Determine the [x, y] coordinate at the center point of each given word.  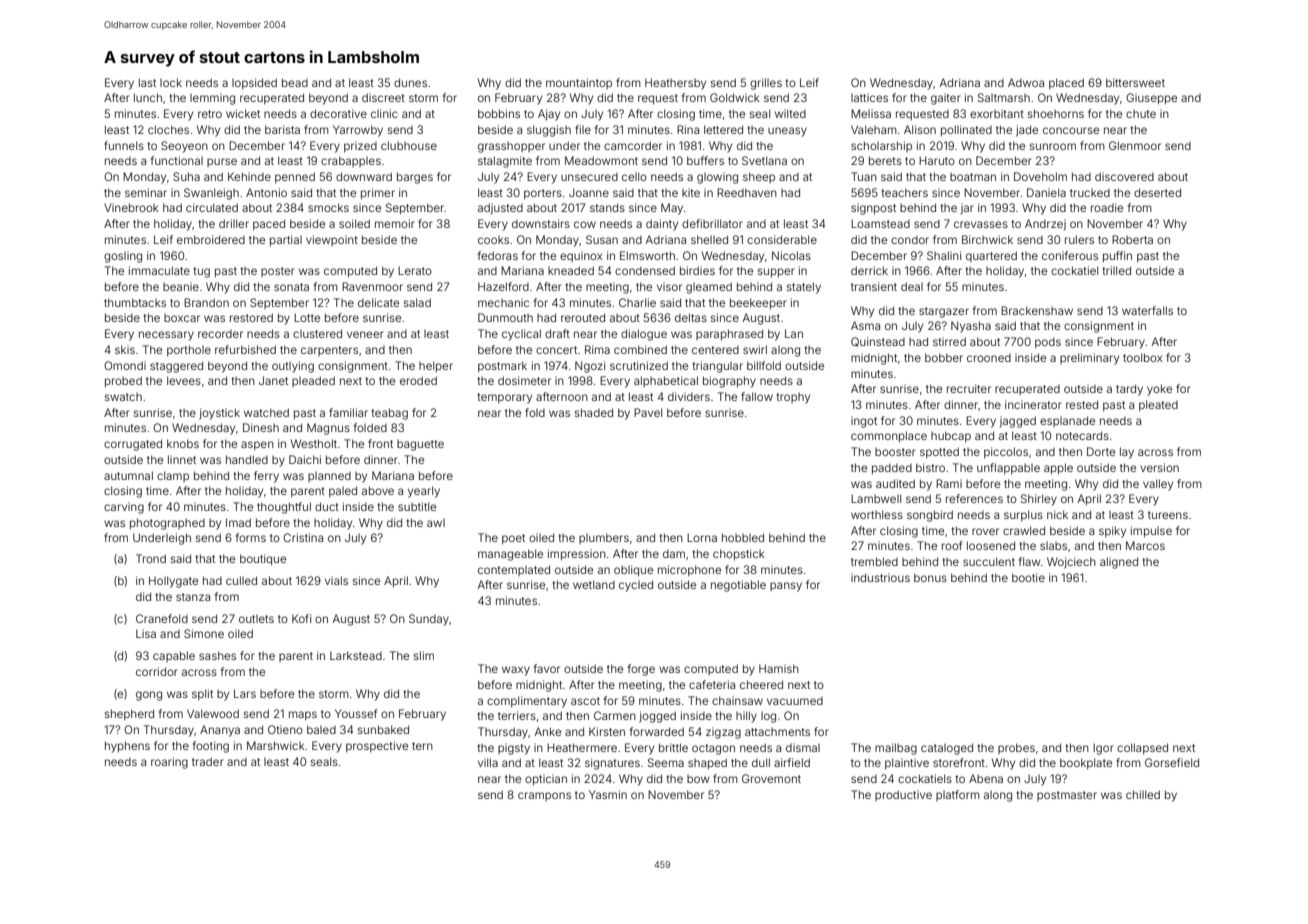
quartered [991, 256]
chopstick [739, 555]
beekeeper [758, 304]
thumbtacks [135, 302]
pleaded [313, 381]
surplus [1023, 516]
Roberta [1132, 239]
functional [177, 160]
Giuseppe [1151, 99]
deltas [691, 317]
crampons [544, 796]
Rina [688, 129]
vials [336, 580]
